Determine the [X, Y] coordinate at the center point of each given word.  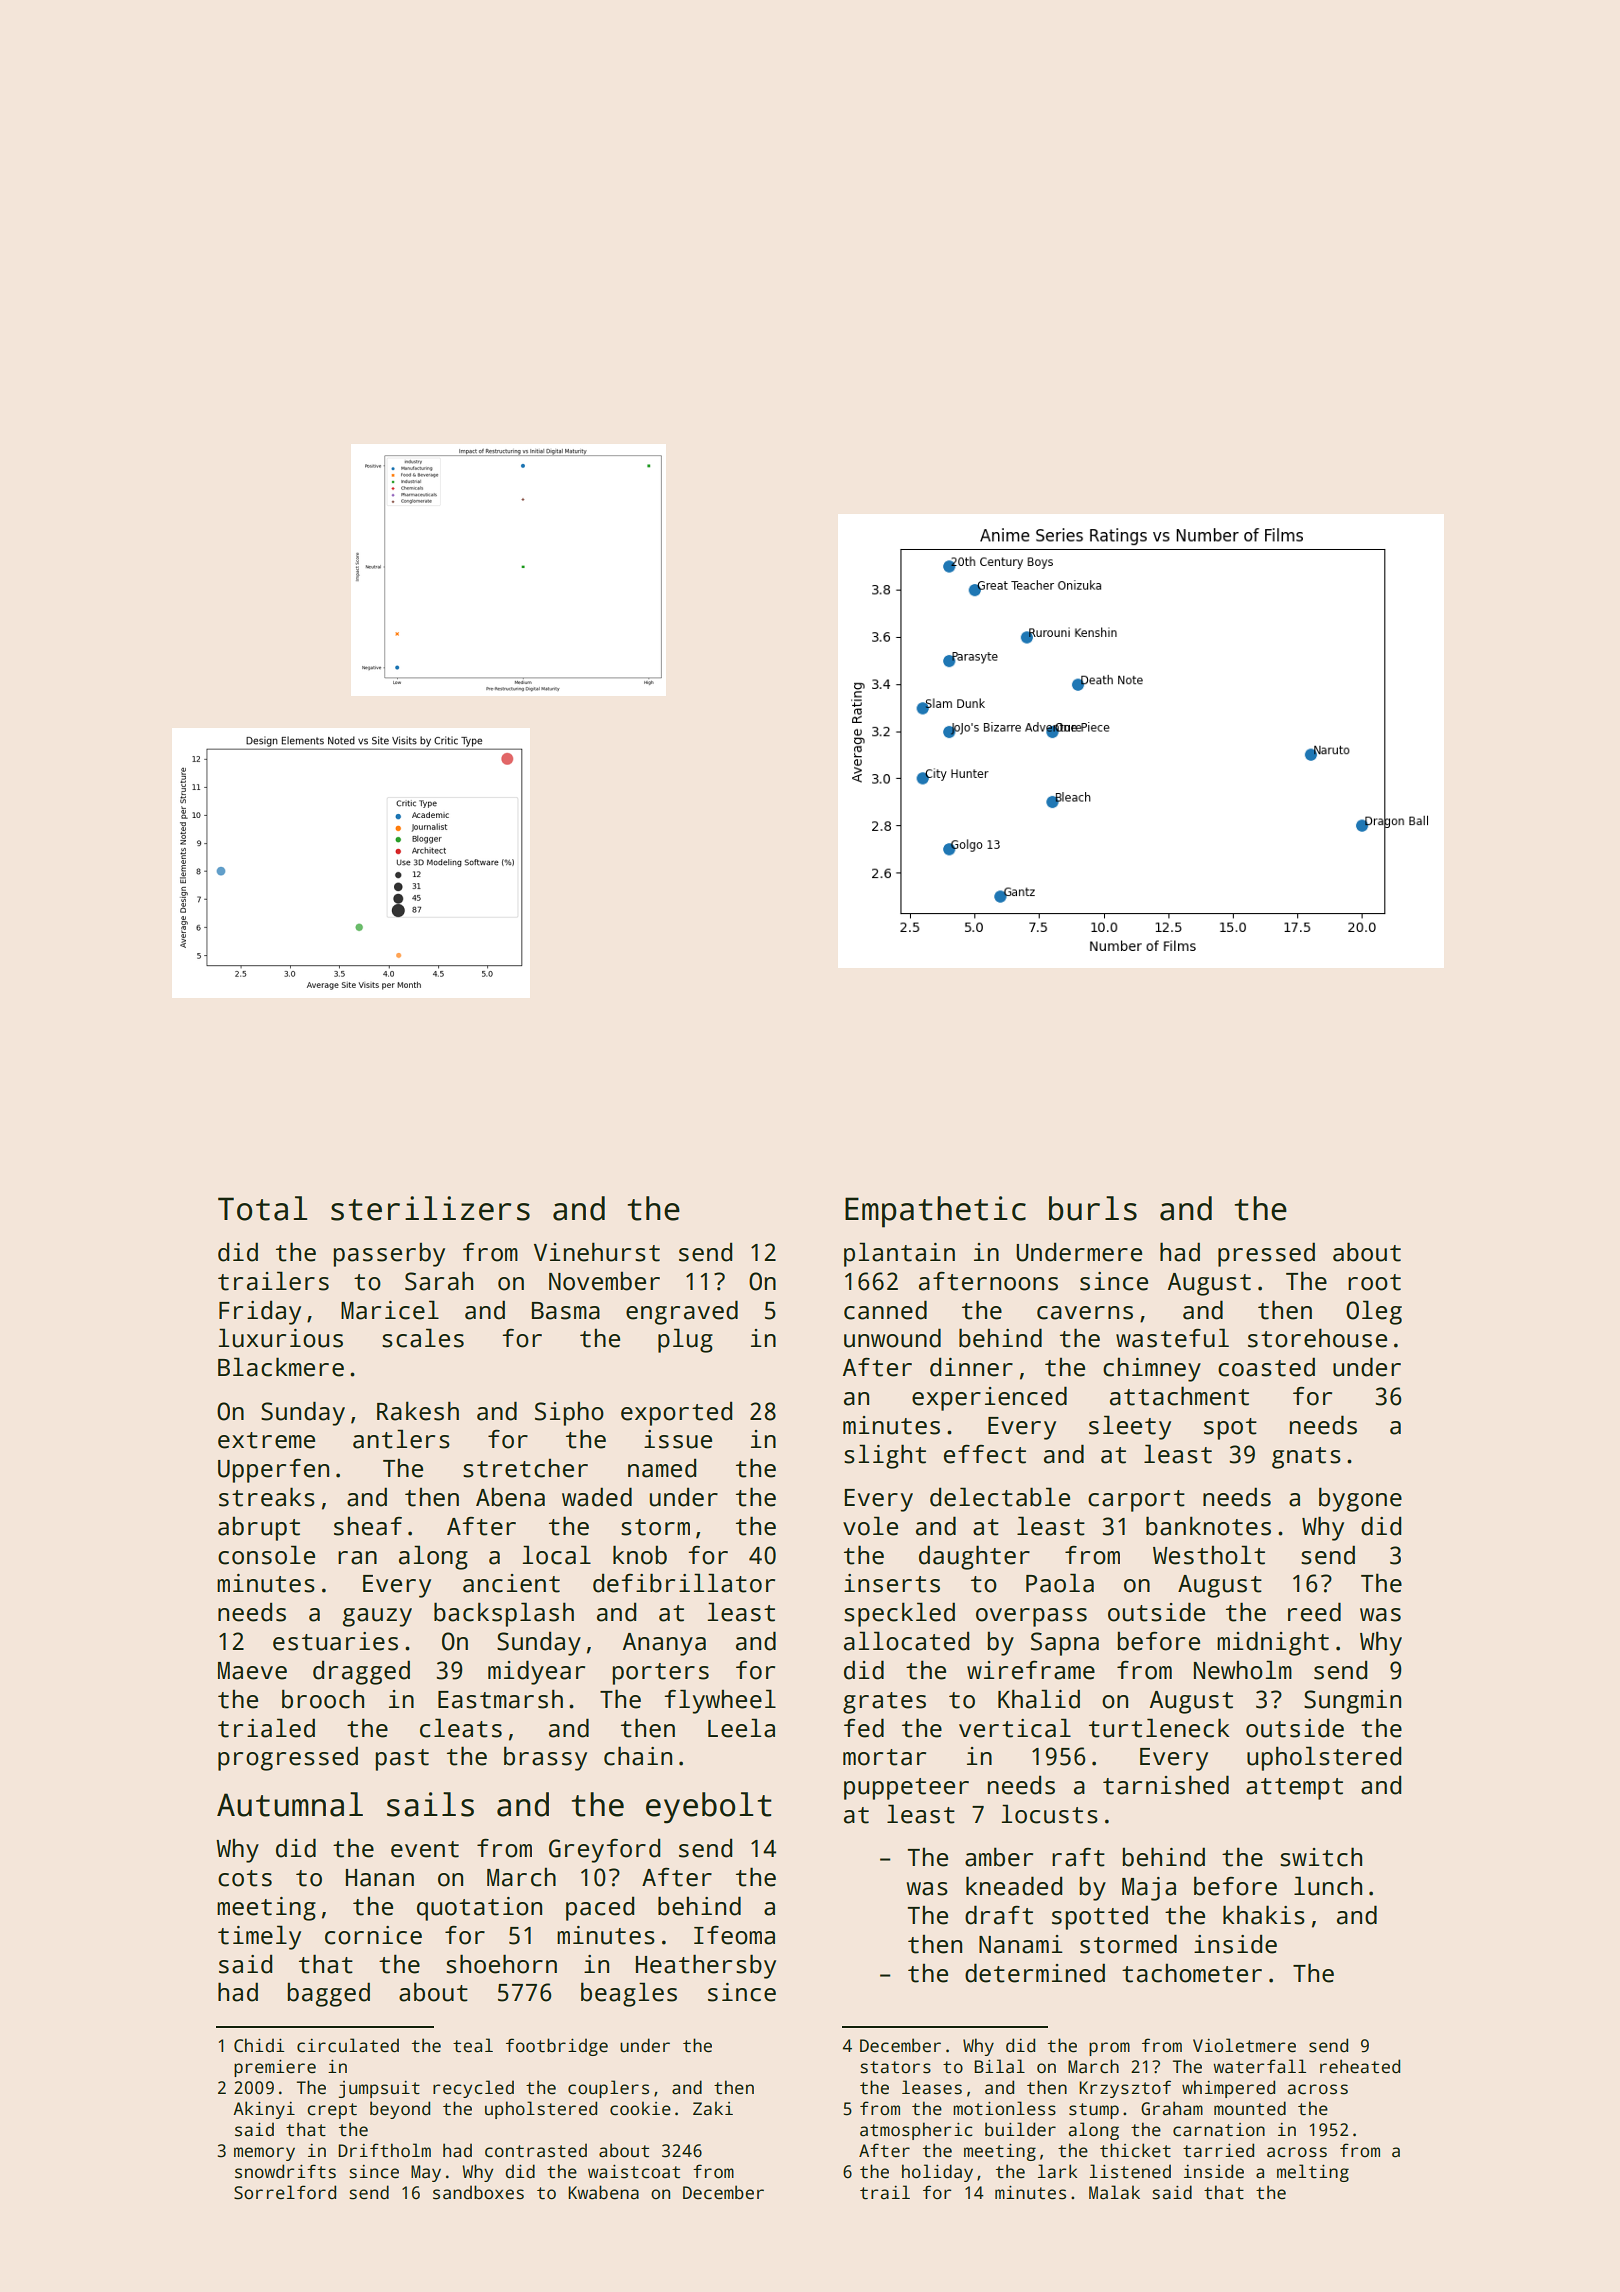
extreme [266, 1440]
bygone [1360, 1499]
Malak [1114, 2192]
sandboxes [478, 2192]
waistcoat [634, 2171]
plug [685, 1340]
